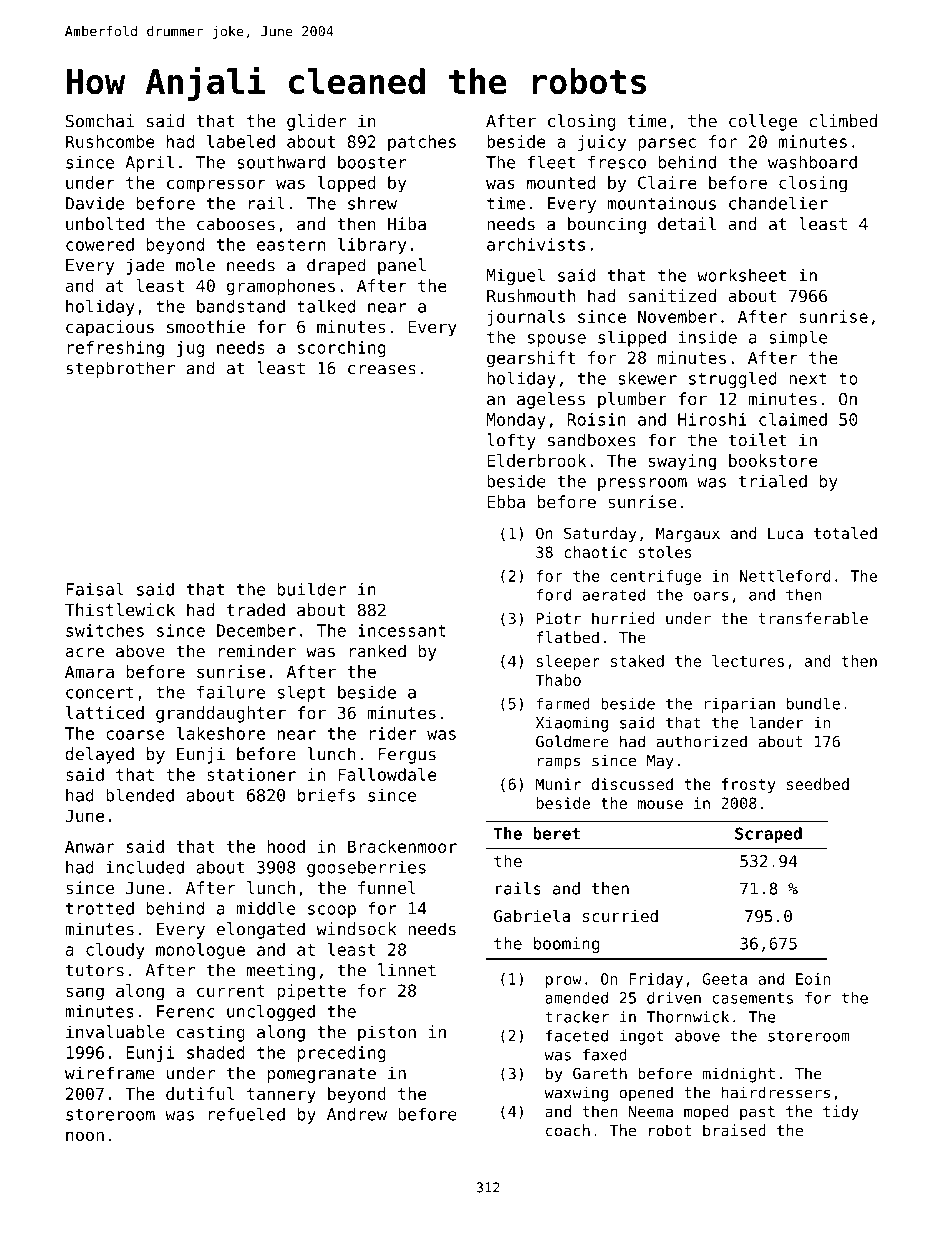 The image size is (952, 1233). What do you see at coordinates (551, 162) in the image?
I see `fleet` at bounding box center [551, 162].
